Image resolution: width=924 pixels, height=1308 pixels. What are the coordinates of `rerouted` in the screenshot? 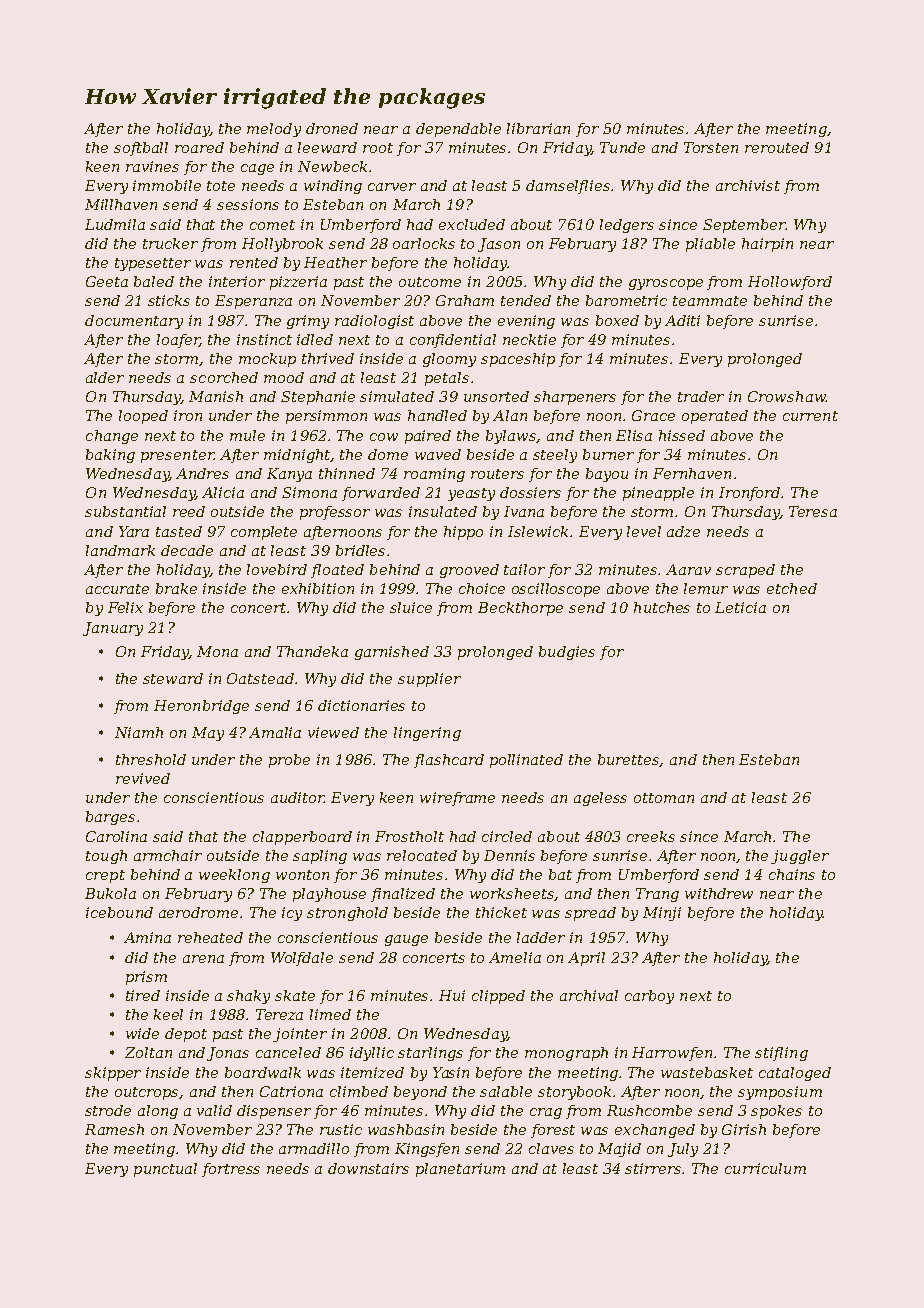 It's located at (777, 147).
